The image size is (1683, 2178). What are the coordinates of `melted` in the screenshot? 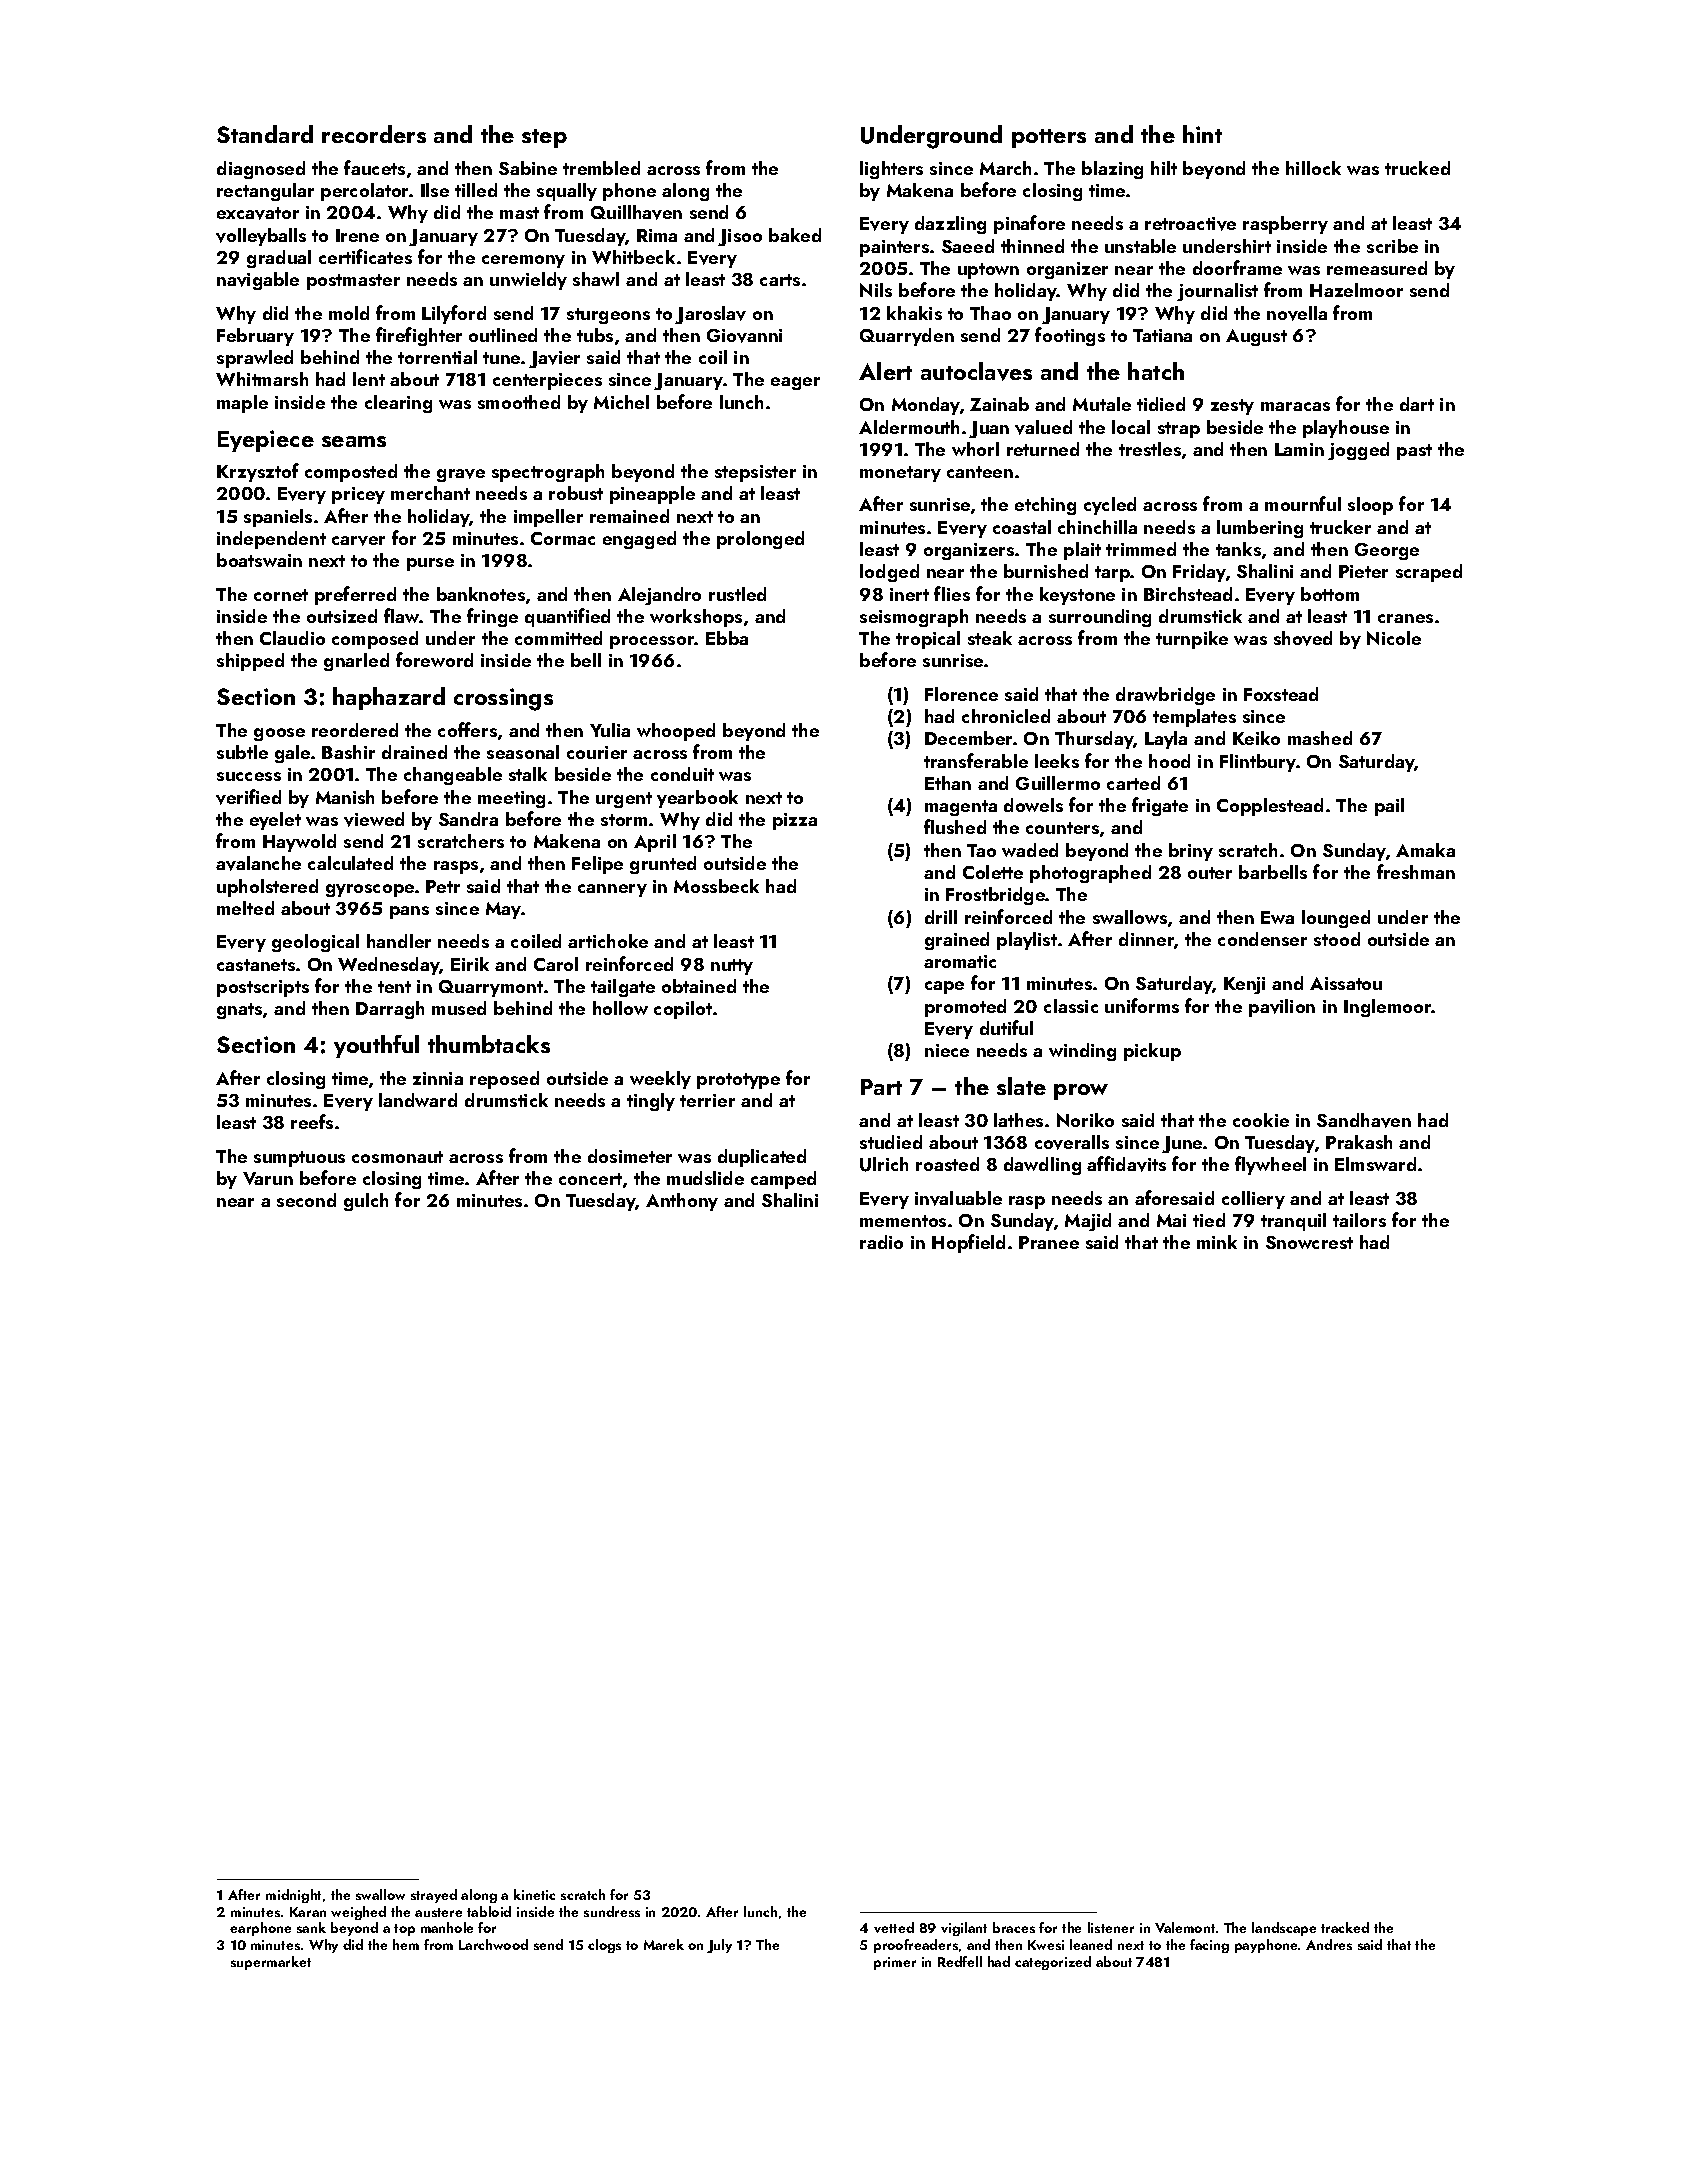 It's located at (245, 908).
